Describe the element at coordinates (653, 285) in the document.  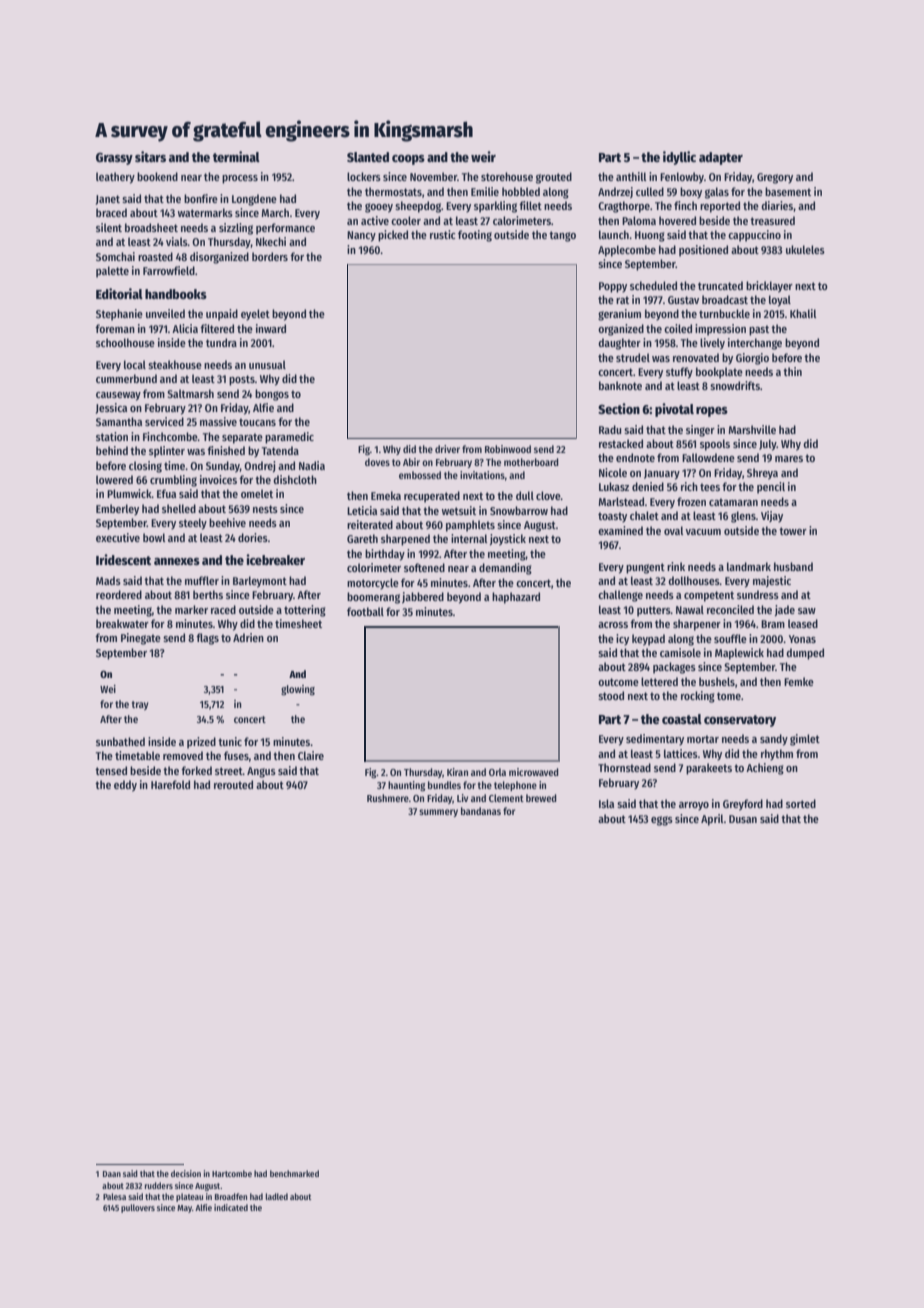
I see `scheduled` at that location.
